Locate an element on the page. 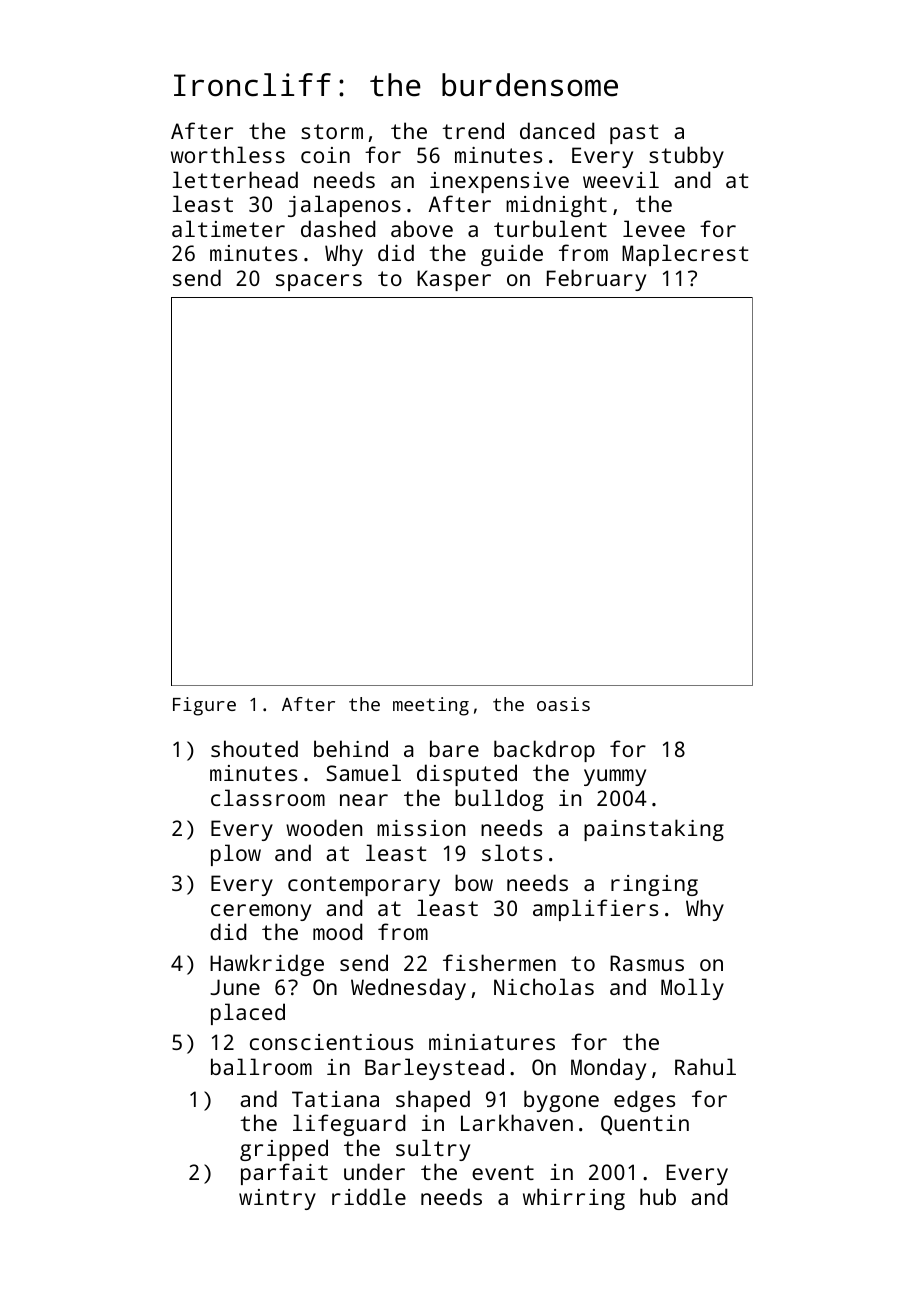 The height and width of the document is (1311, 924). Molly is located at coordinates (692, 989).
